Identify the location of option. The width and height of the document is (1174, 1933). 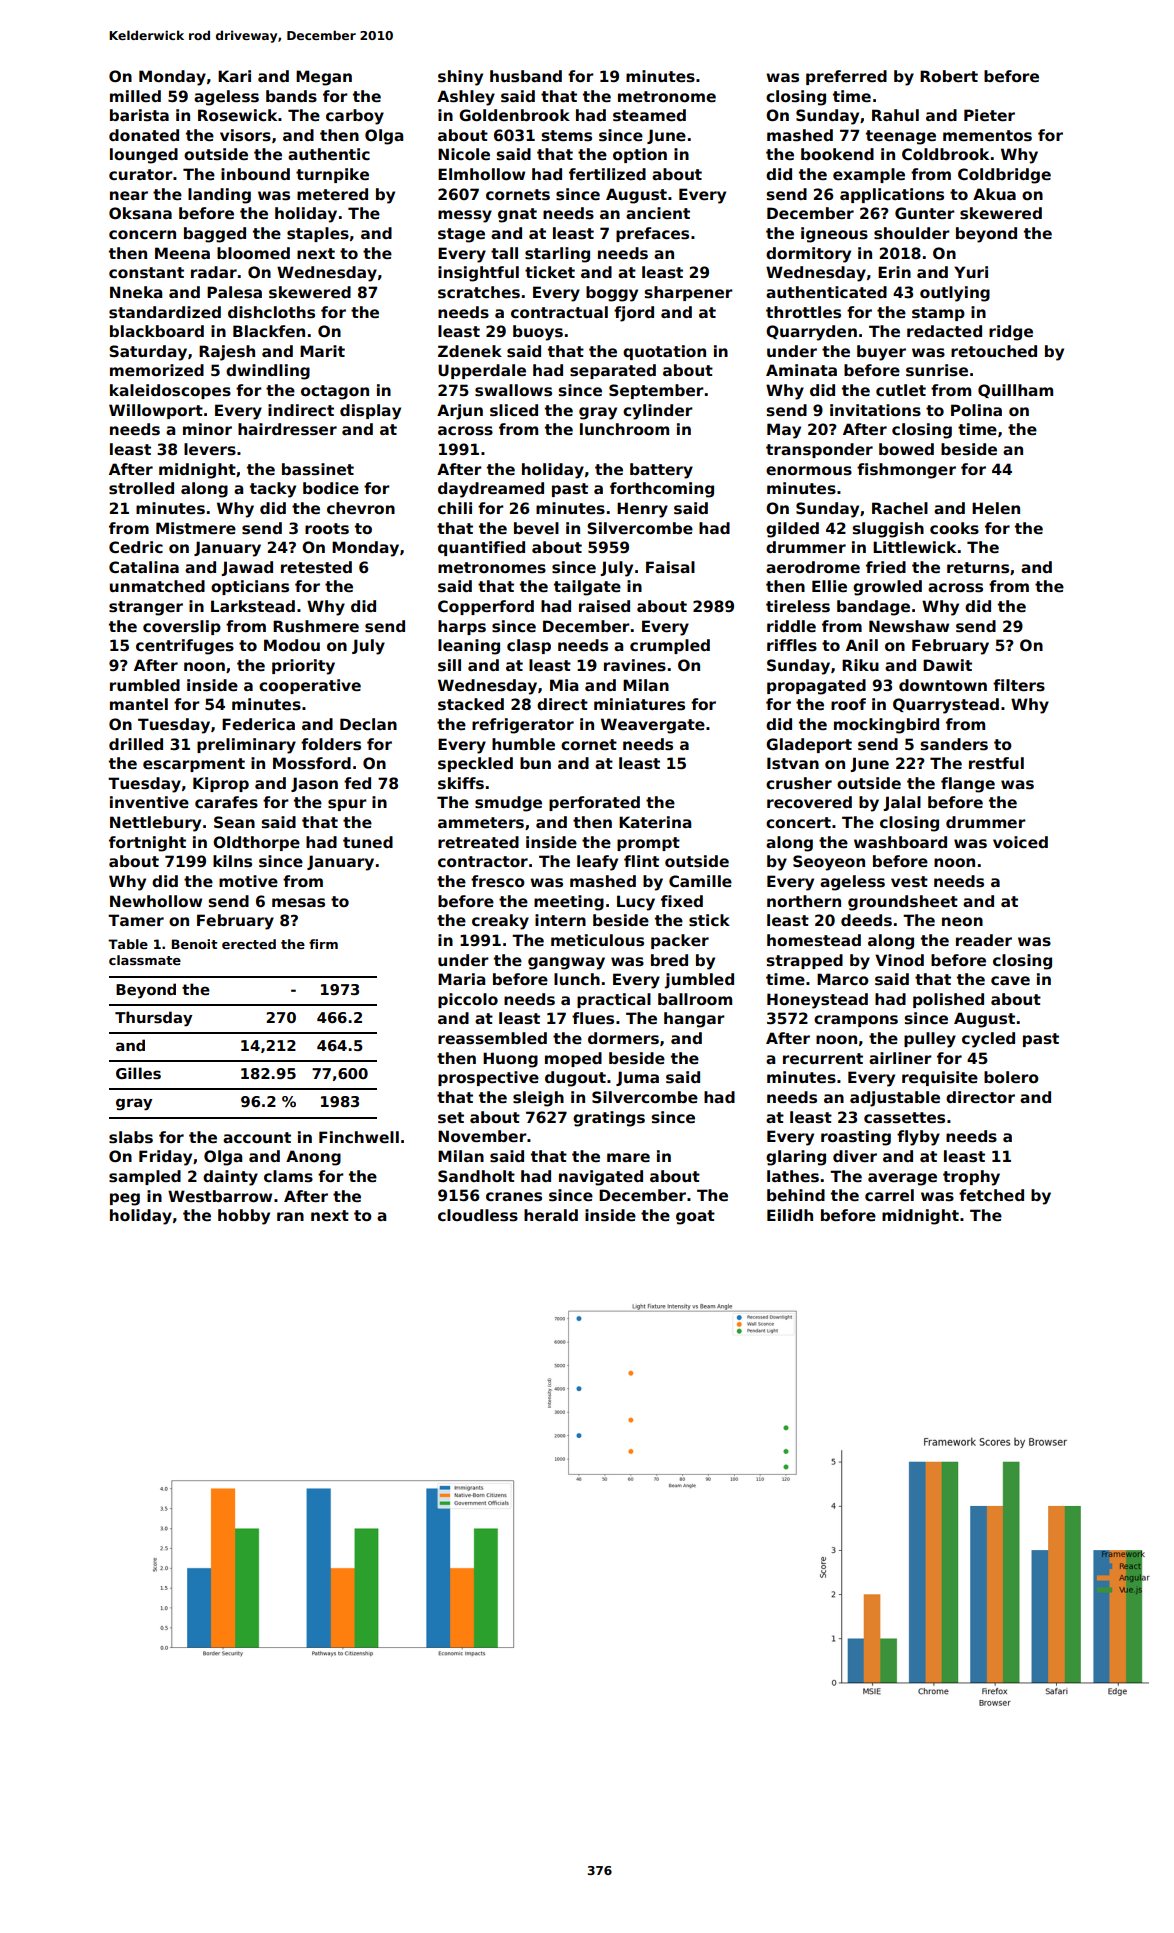
(640, 155).
